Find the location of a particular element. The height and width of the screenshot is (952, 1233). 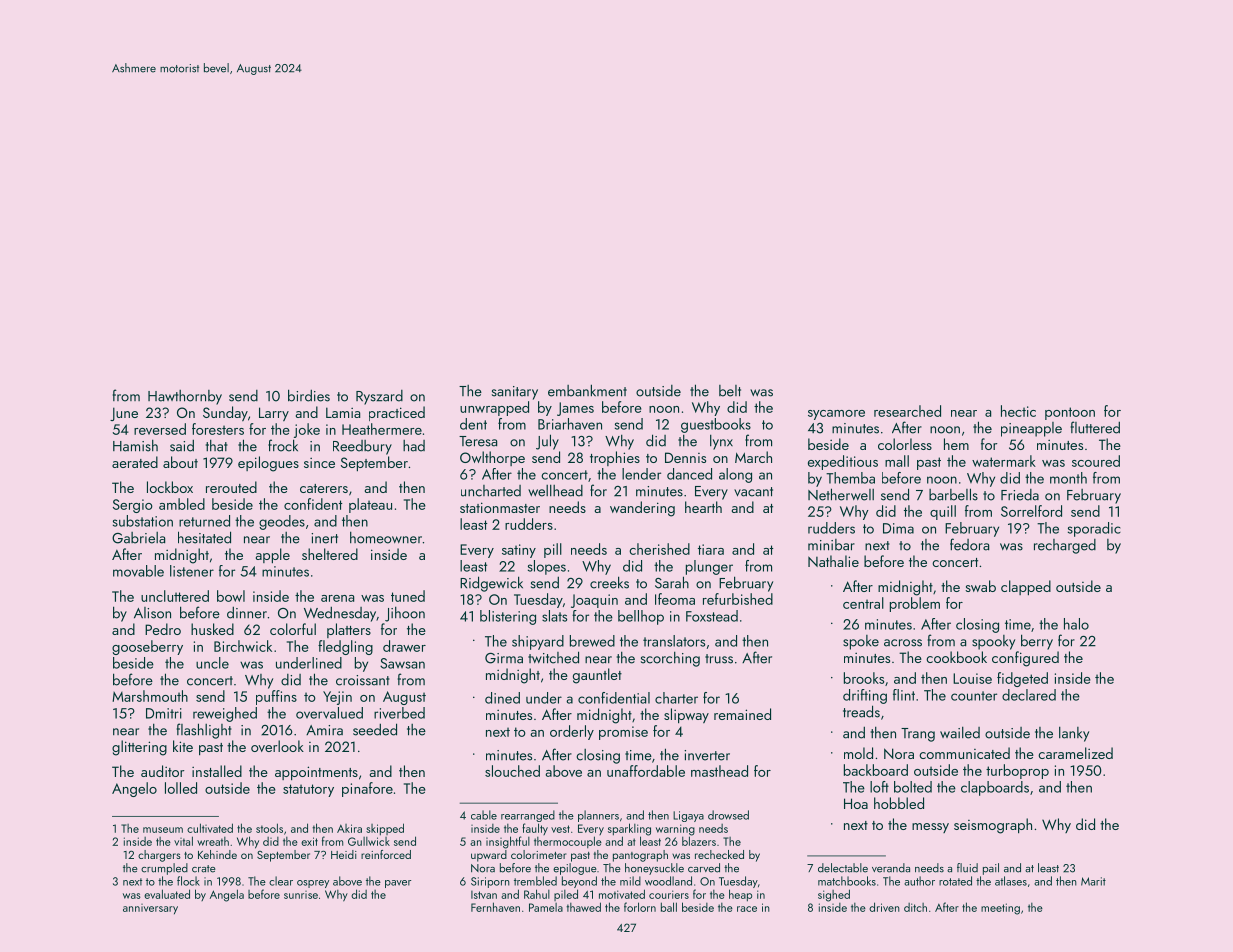

James is located at coordinates (575, 409).
